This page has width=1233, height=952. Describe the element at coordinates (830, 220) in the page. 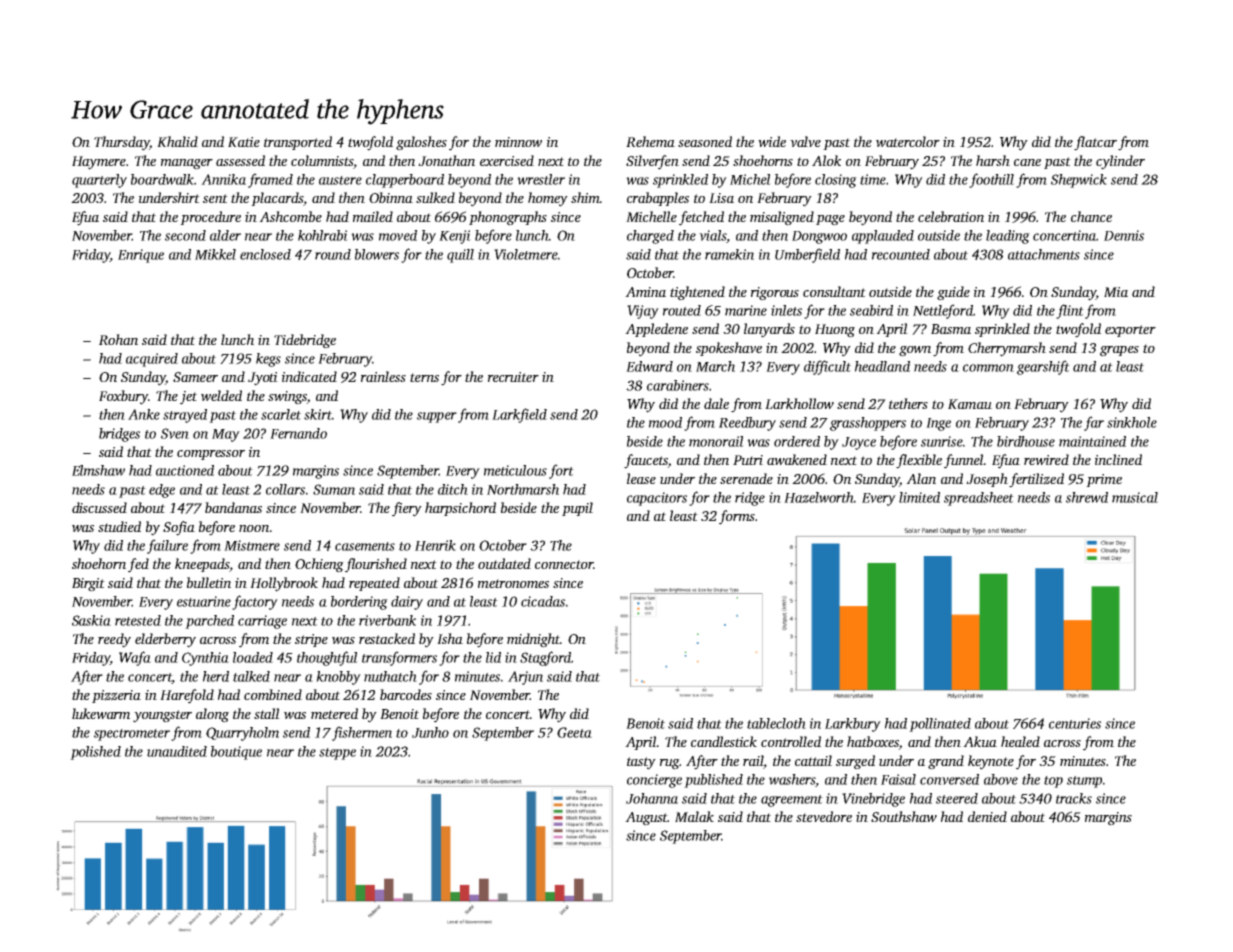

I see `page` at that location.
